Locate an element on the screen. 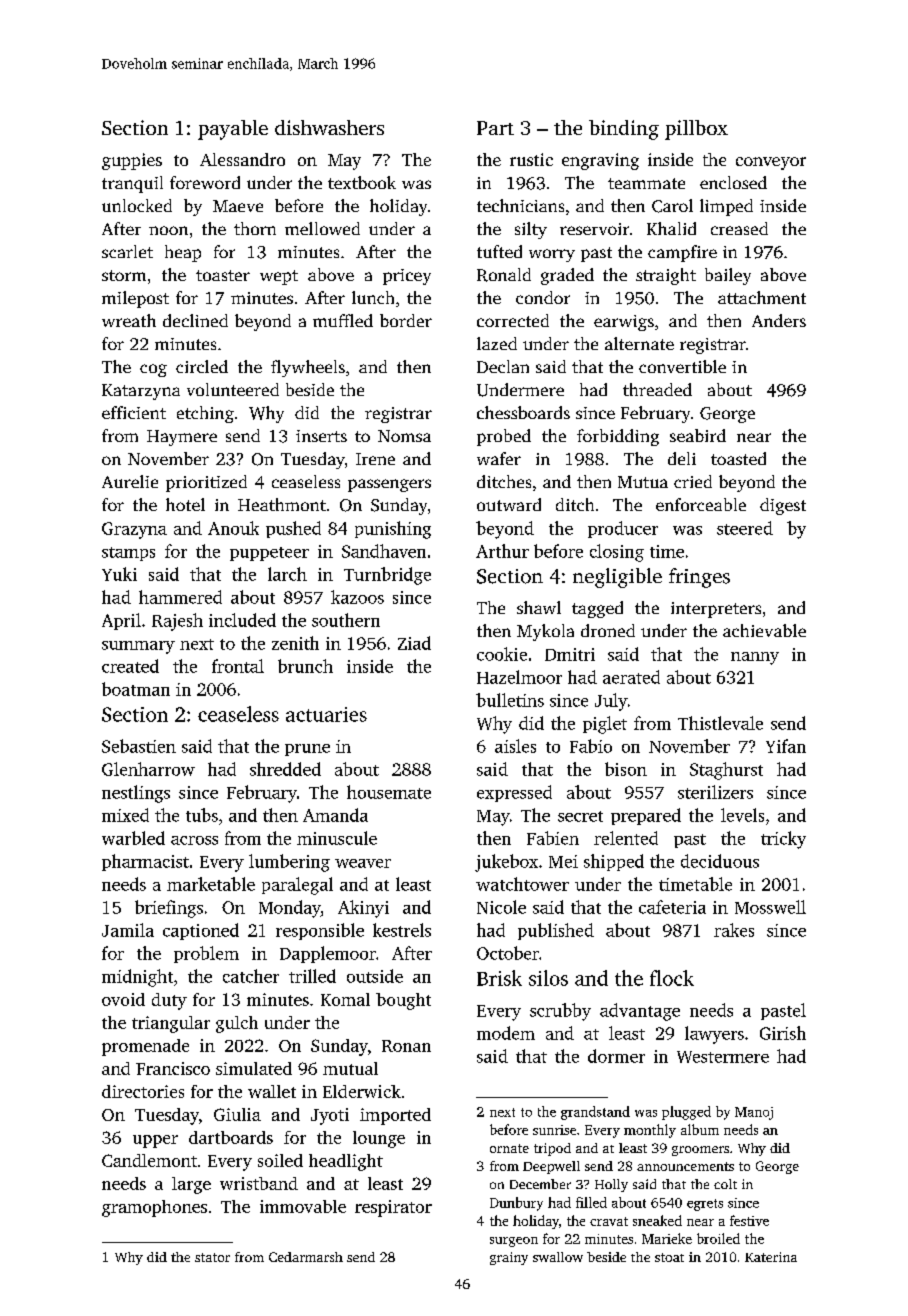 The image size is (908, 1316). binding is located at coordinates (624, 130).
